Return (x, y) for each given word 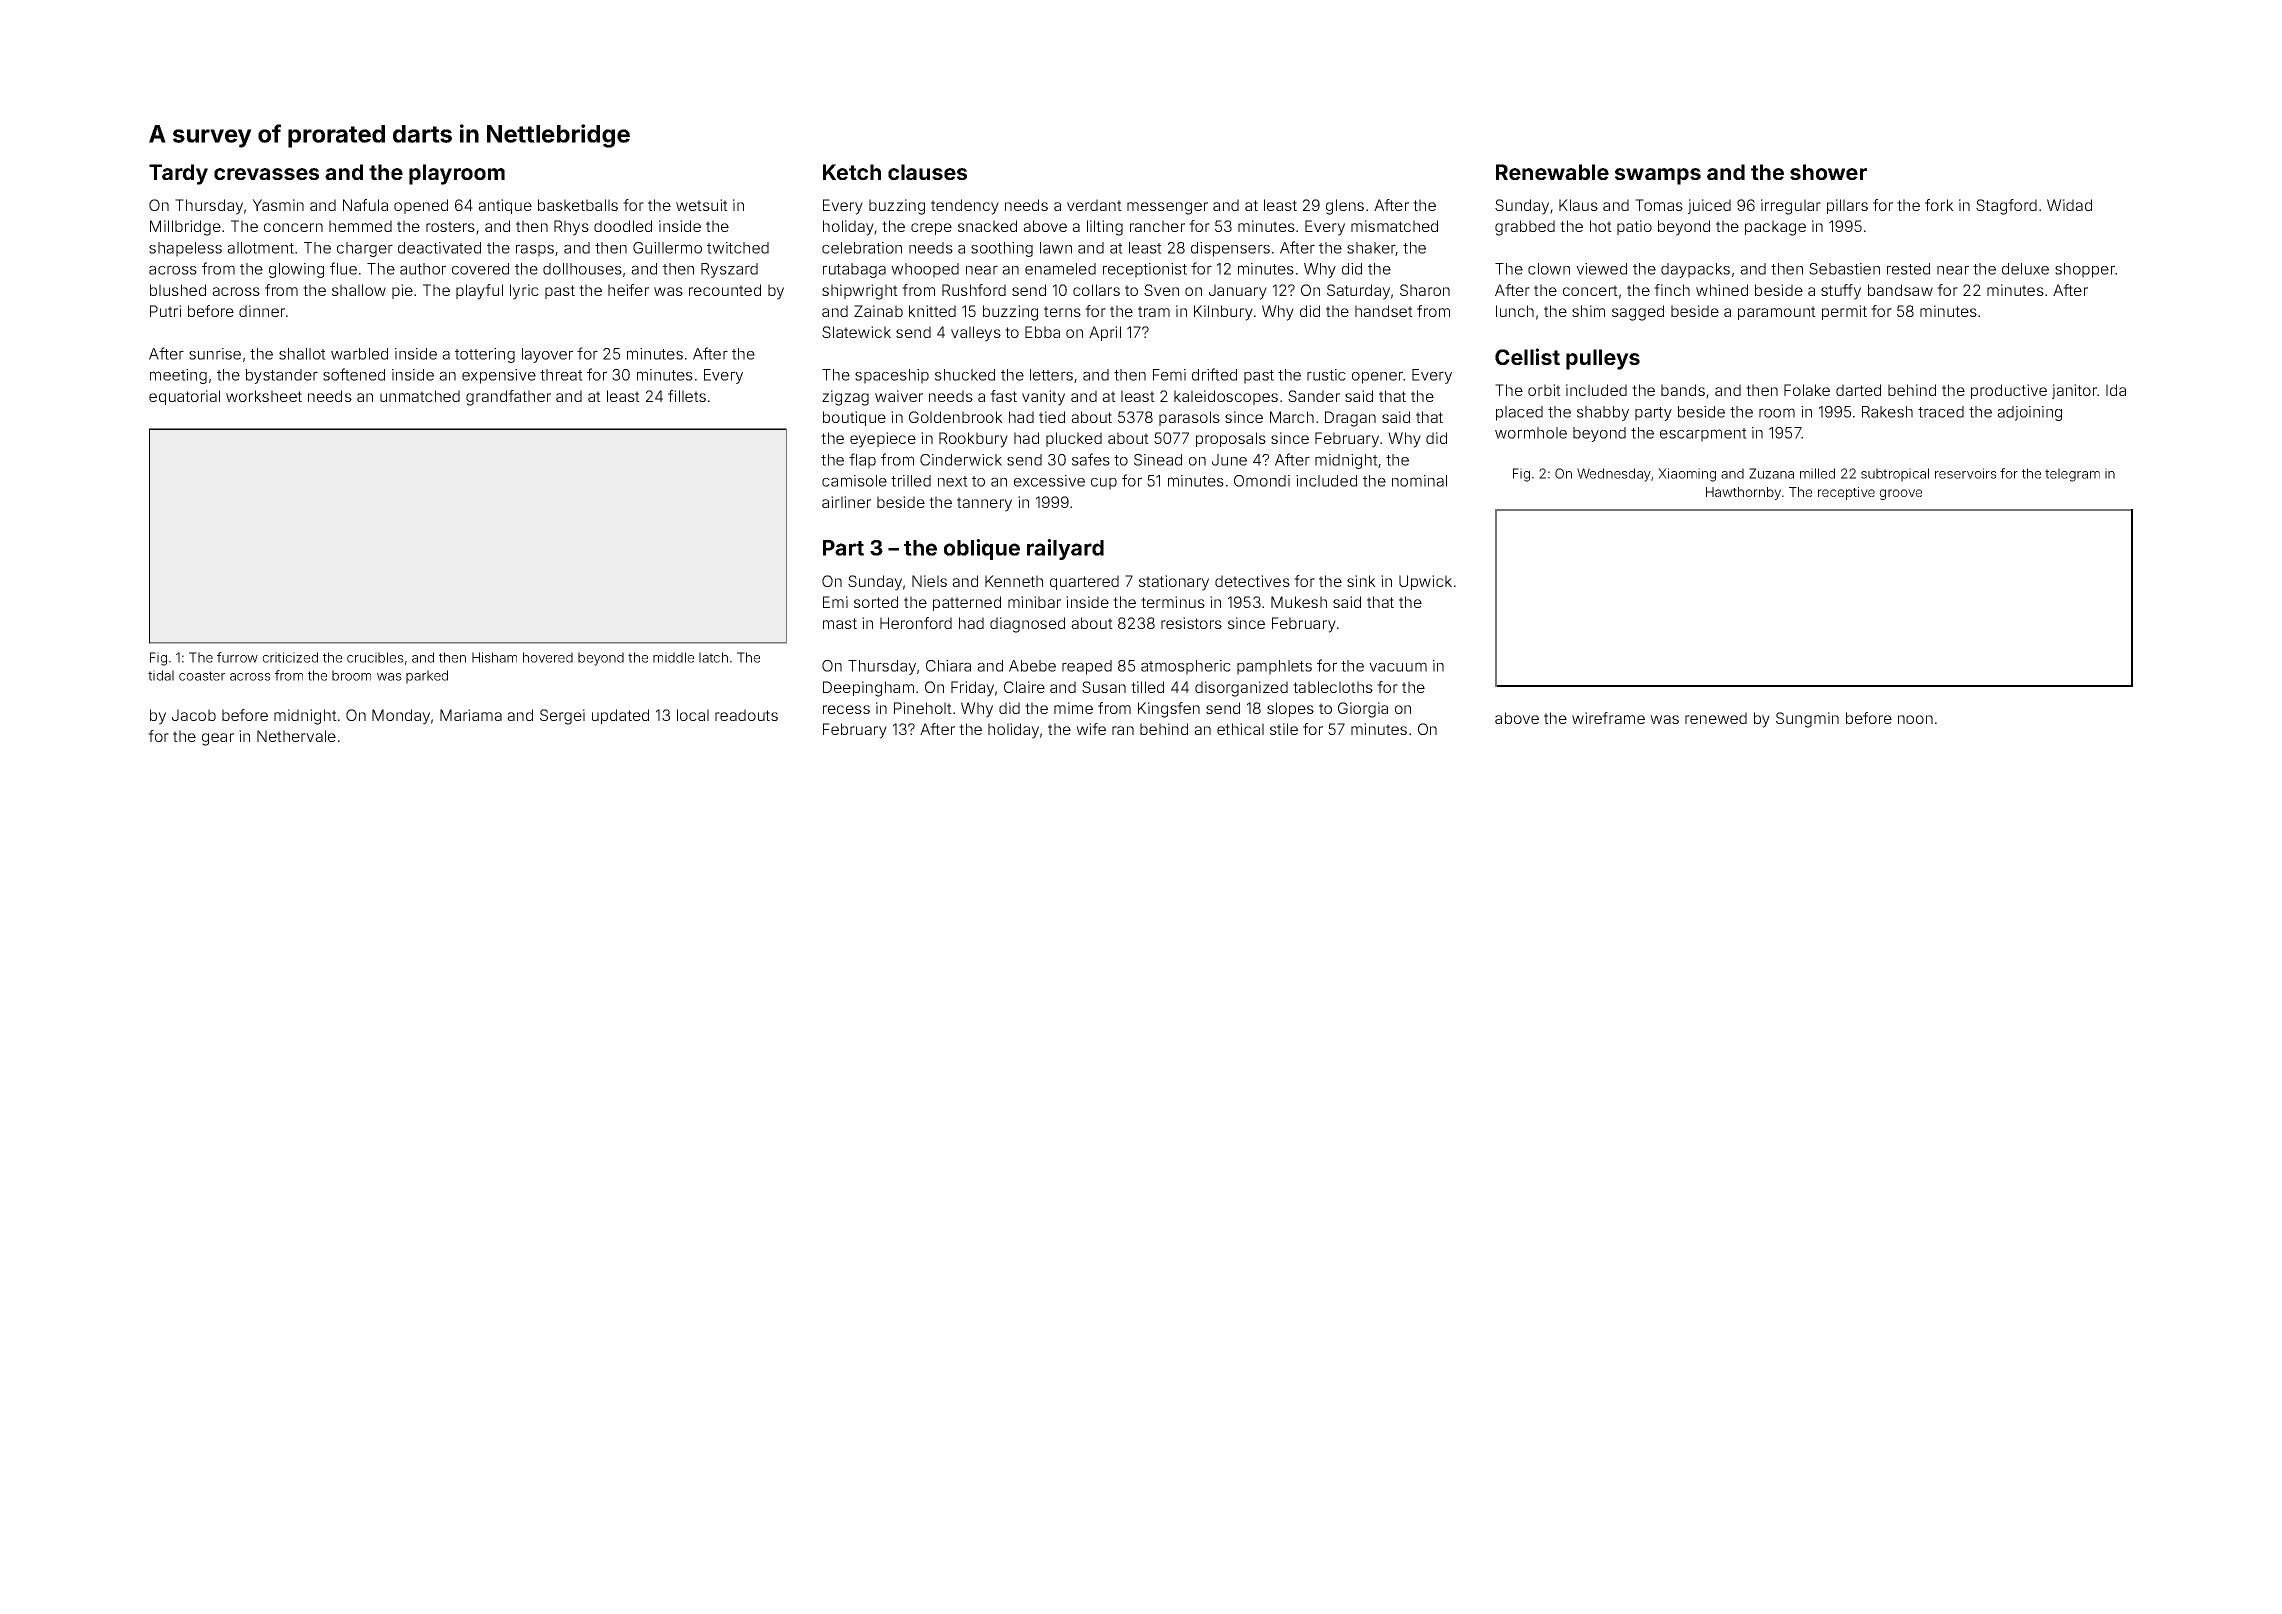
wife (1091, 729)
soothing (1002, 249)
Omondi (1262, 481)
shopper (2085, 270)
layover (547, 355)
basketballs (578, 205)
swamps (1658, 176)
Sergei (562, 717)
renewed (1716, 718)
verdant (1094, 205)
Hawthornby (1743, 493)
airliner (846, 502)
